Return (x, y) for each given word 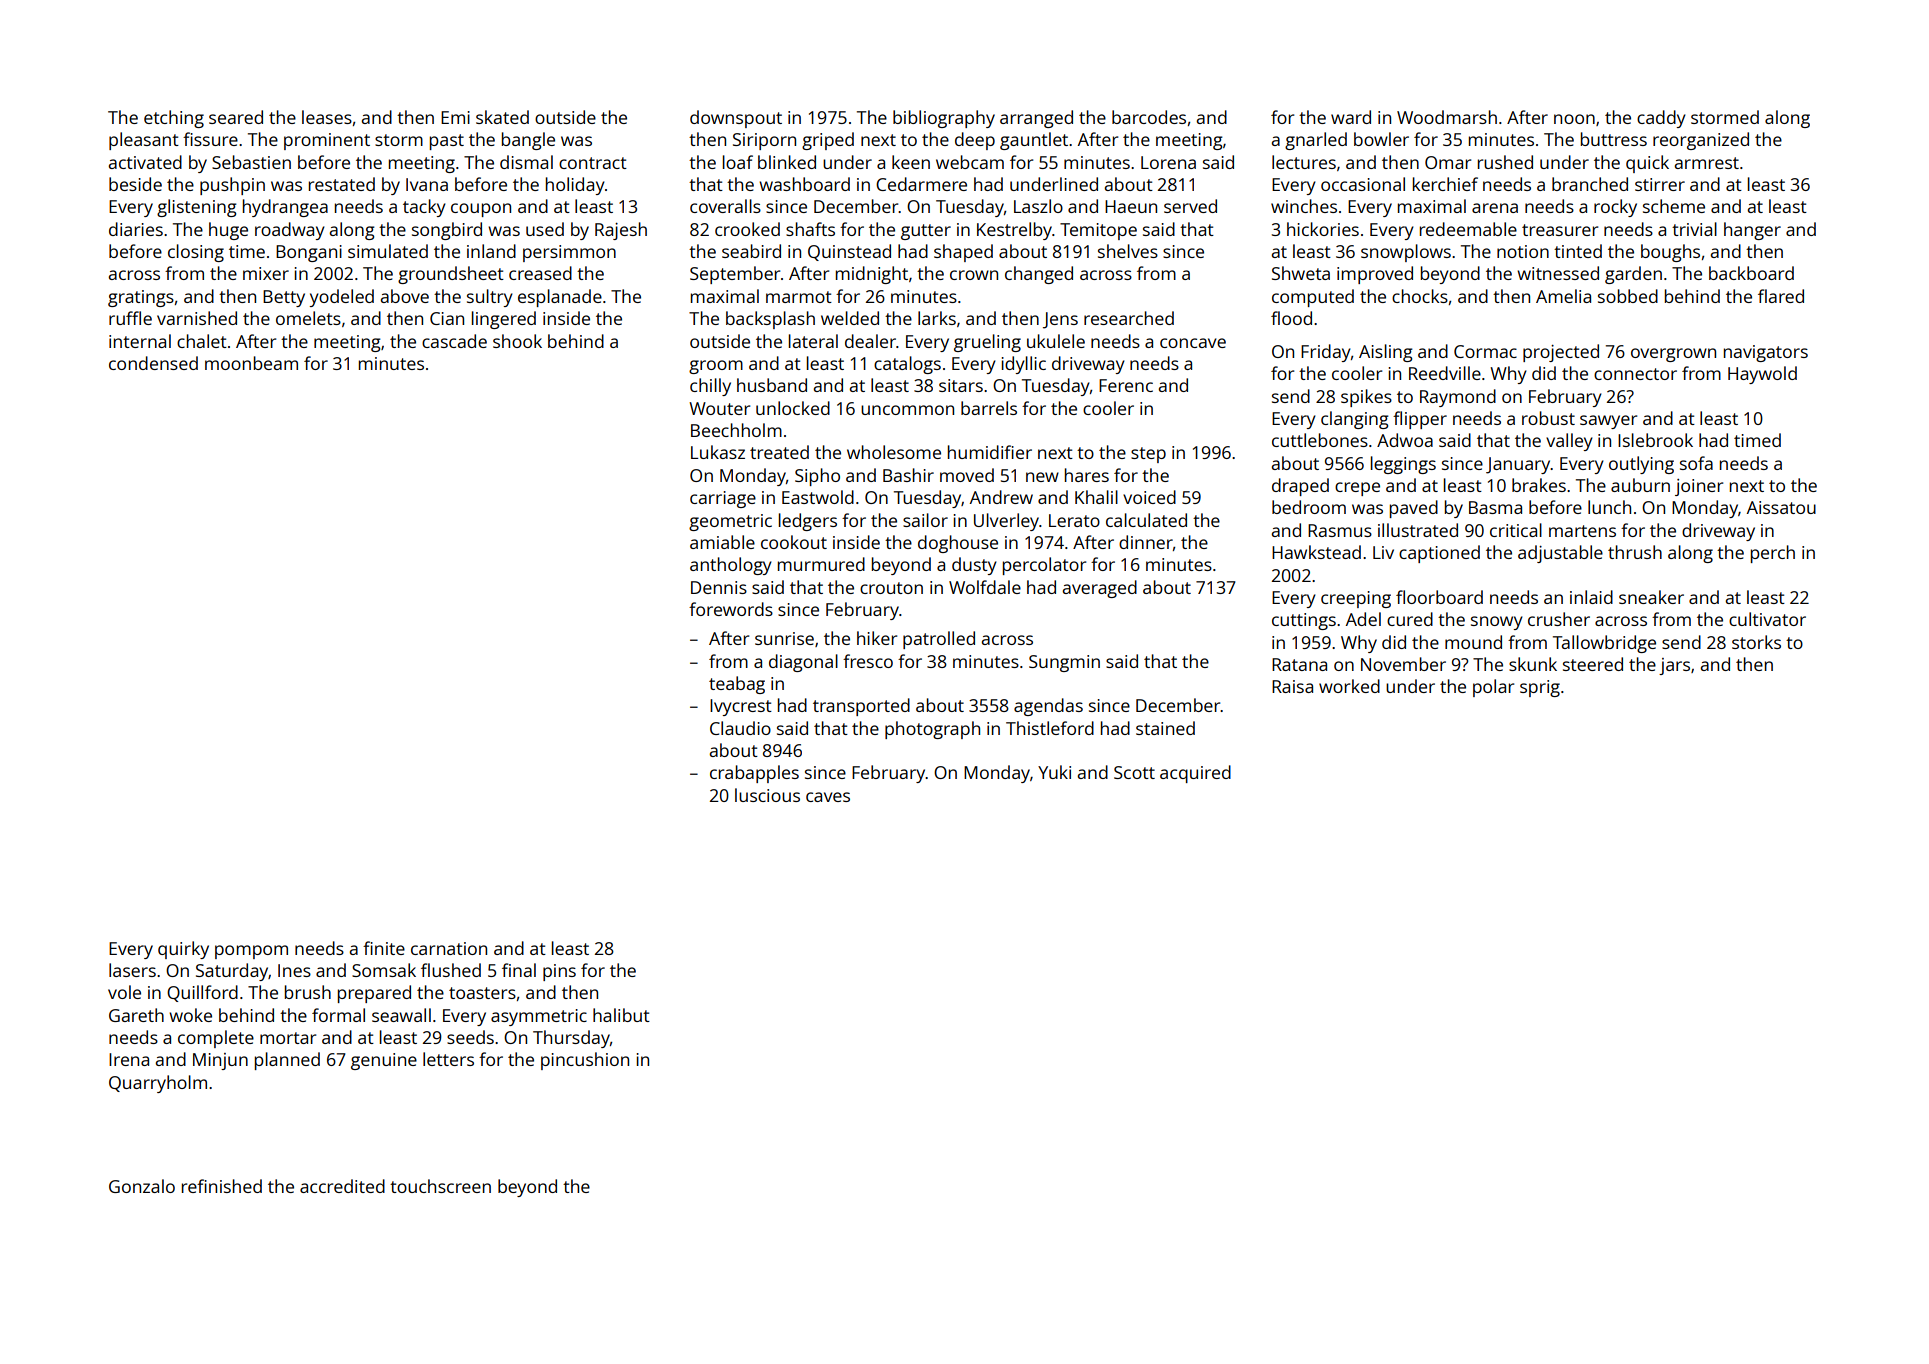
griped (828, 141)
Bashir (908, 475)
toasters (482, 993)
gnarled (1316, 141)
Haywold (1762, 375)
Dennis (719, 587)
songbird (447, 231)
